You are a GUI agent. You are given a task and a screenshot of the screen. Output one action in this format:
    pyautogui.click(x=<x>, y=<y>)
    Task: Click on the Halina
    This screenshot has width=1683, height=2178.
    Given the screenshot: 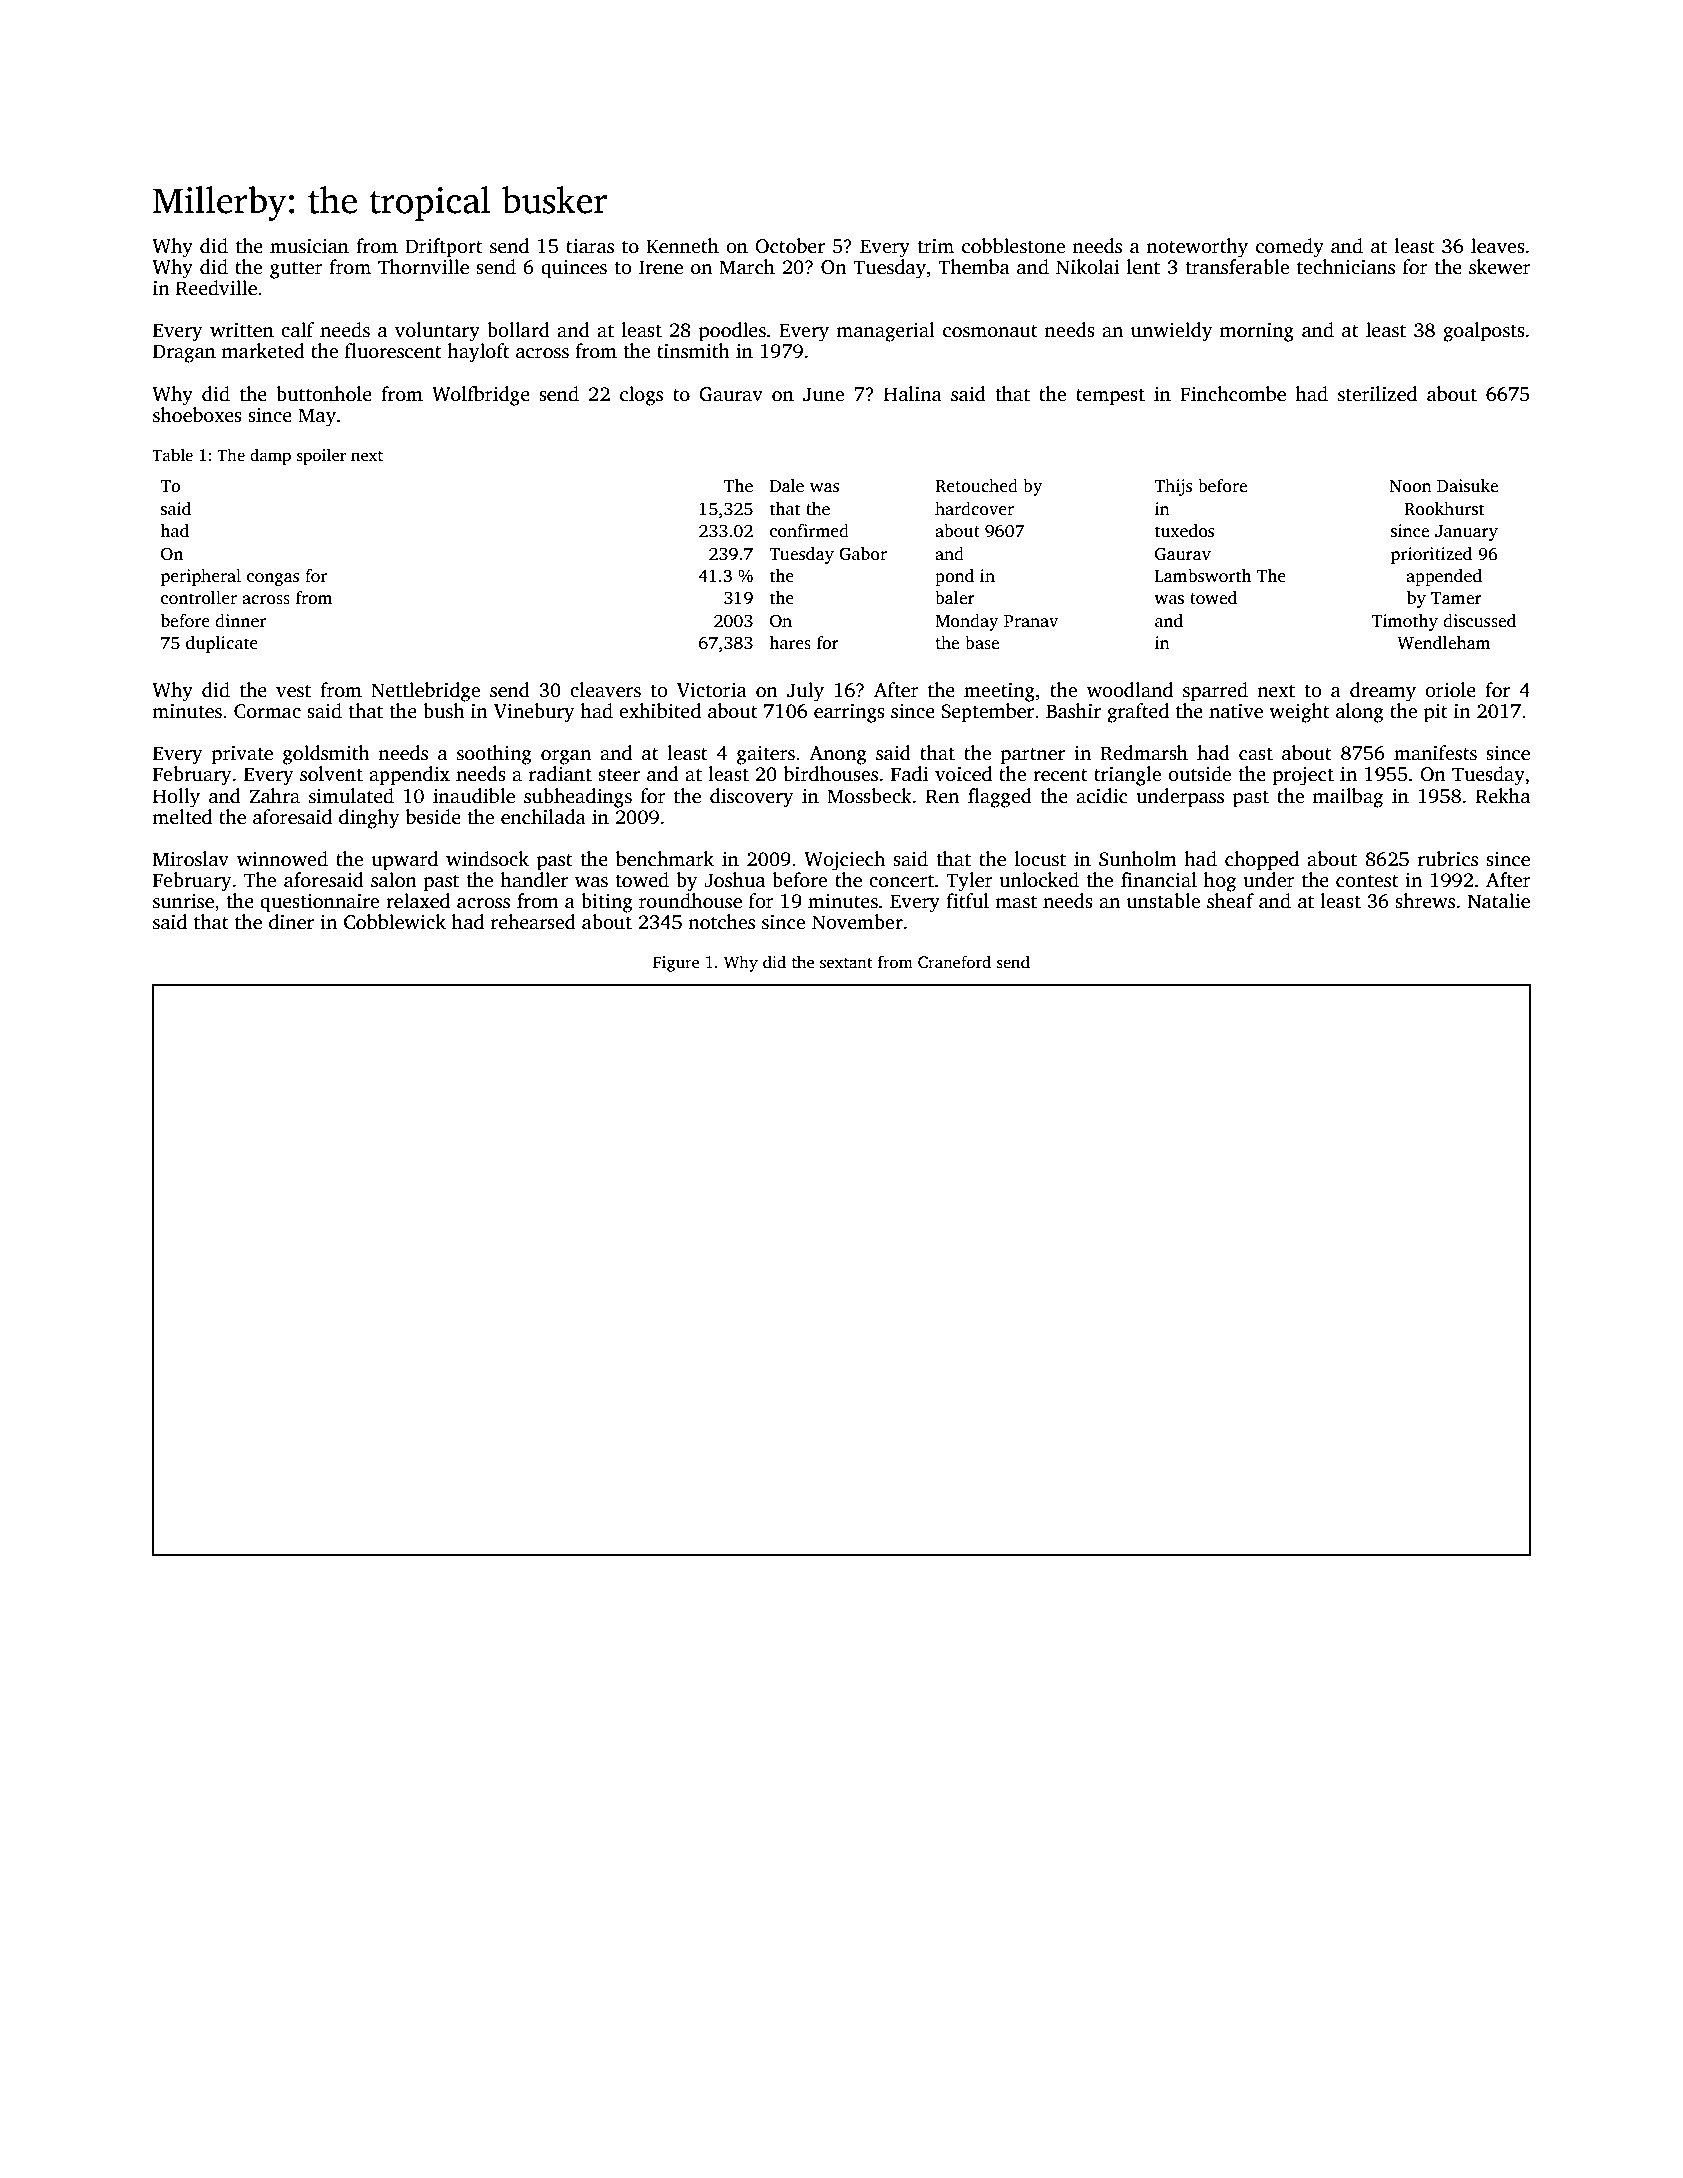 What is the action you would take?
    pyautogui.click(x=913, y=394)
